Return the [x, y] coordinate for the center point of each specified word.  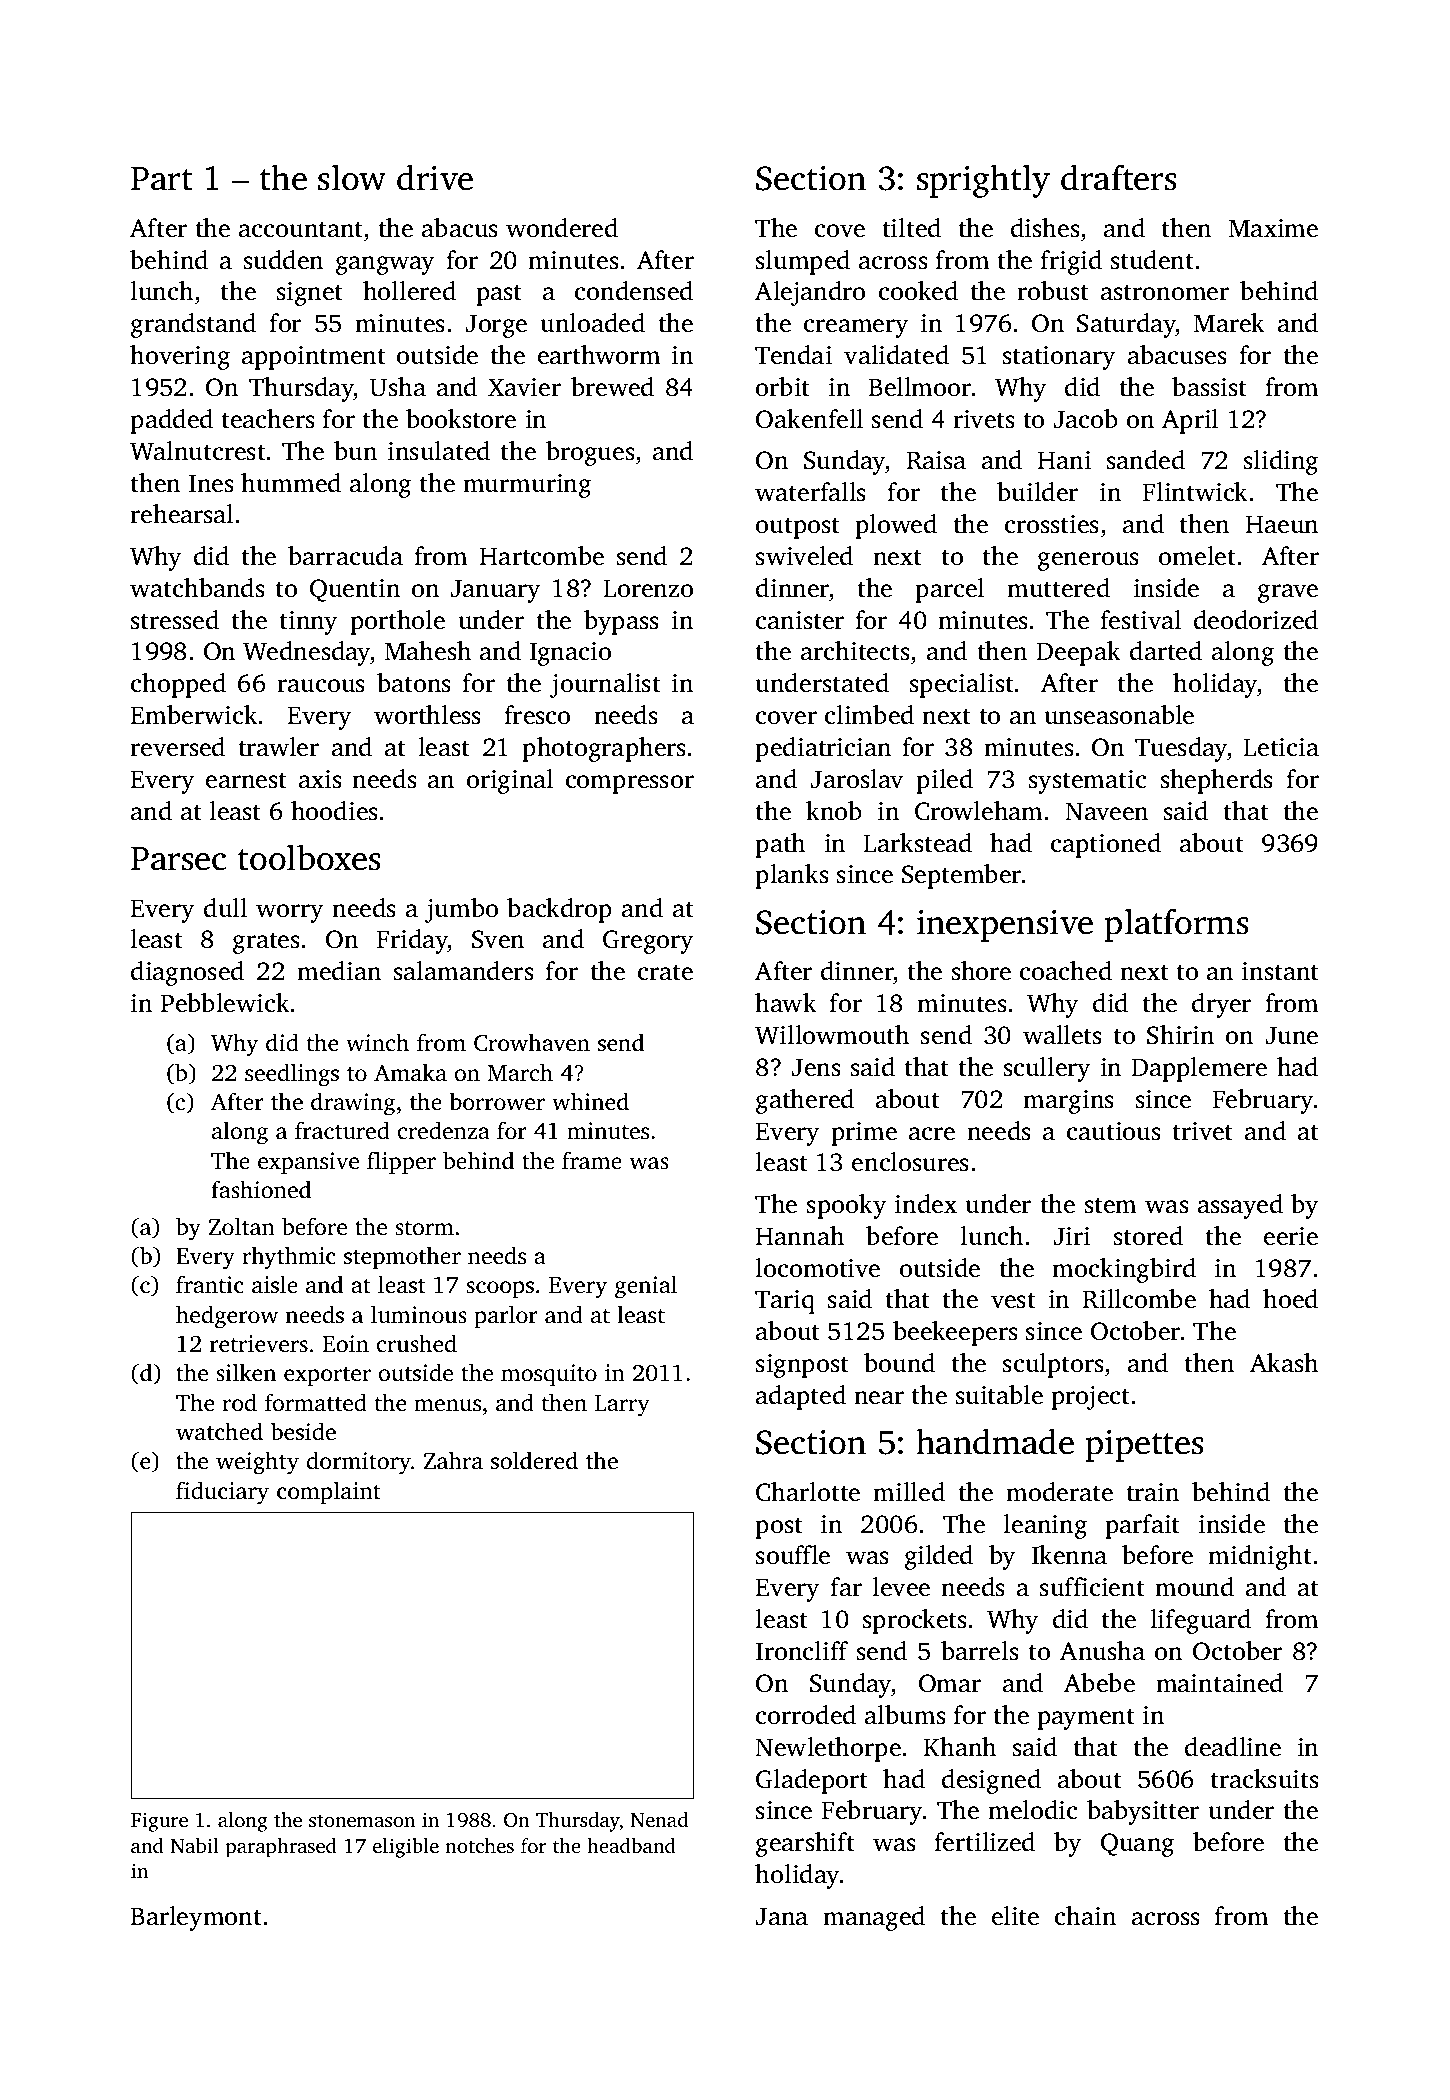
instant [1280, 971]
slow [352, 177]
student [1152, 260]
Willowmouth [832, 1035]
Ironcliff [802, 1651]
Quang [1137, 1845]
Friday [412, 941]
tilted [911, 228]
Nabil [195, 1845]
